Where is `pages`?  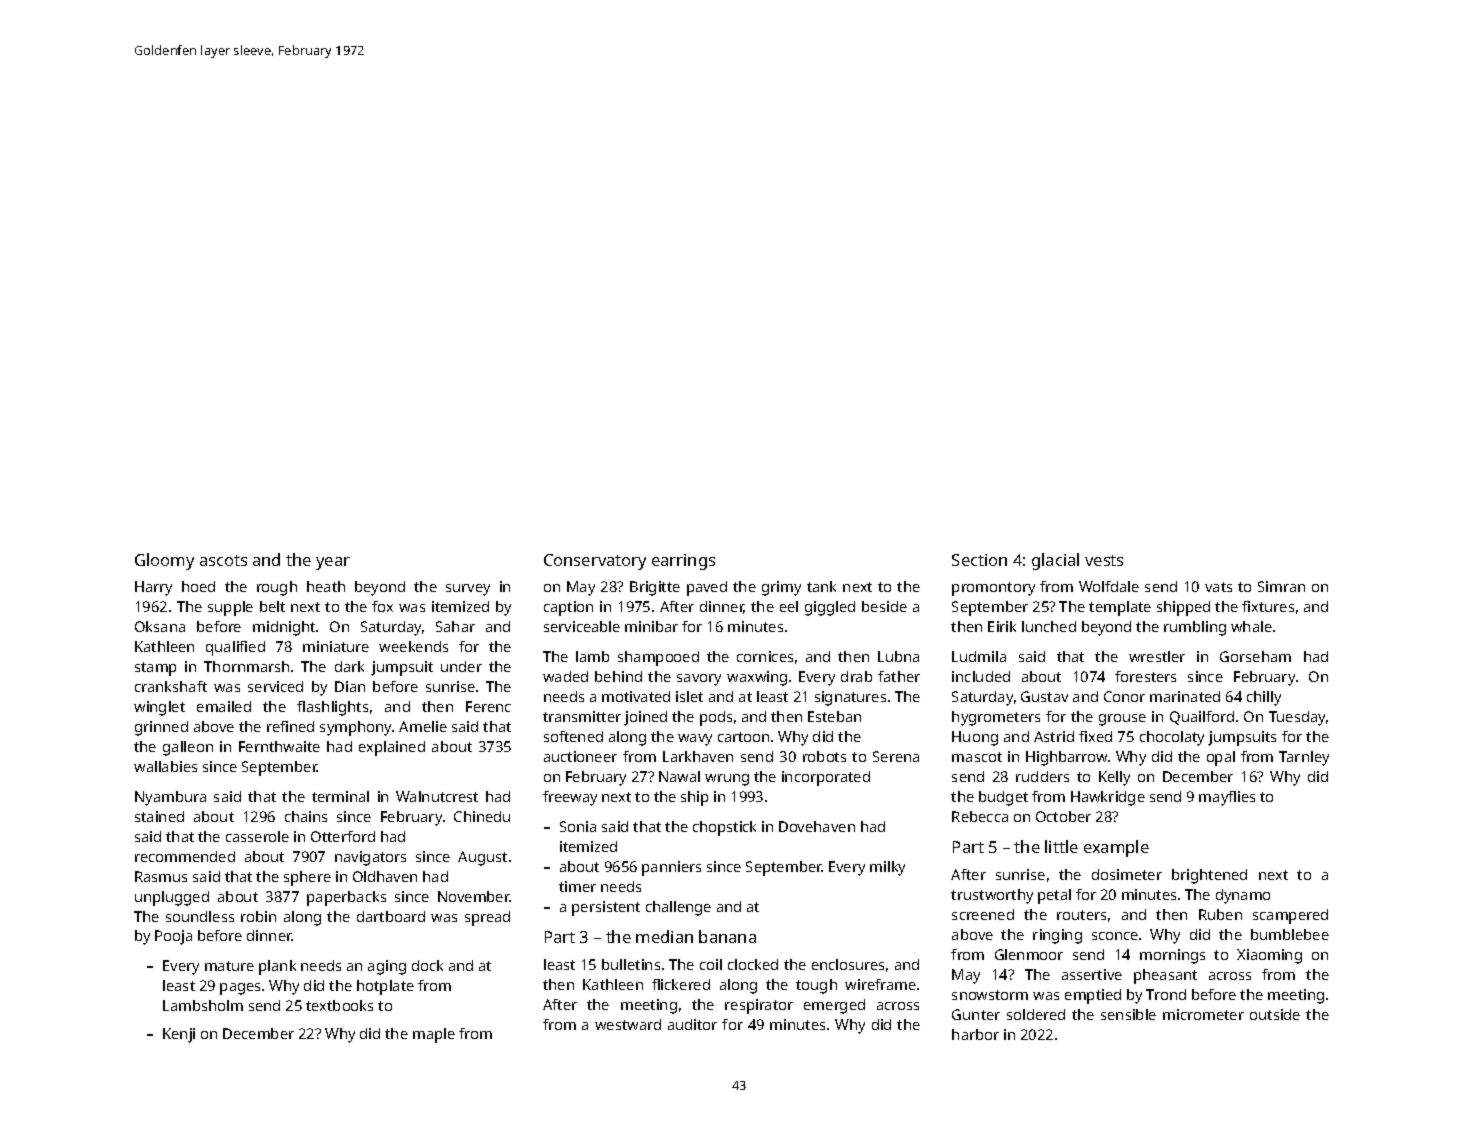 pages is located at coordinates (240, 989).
